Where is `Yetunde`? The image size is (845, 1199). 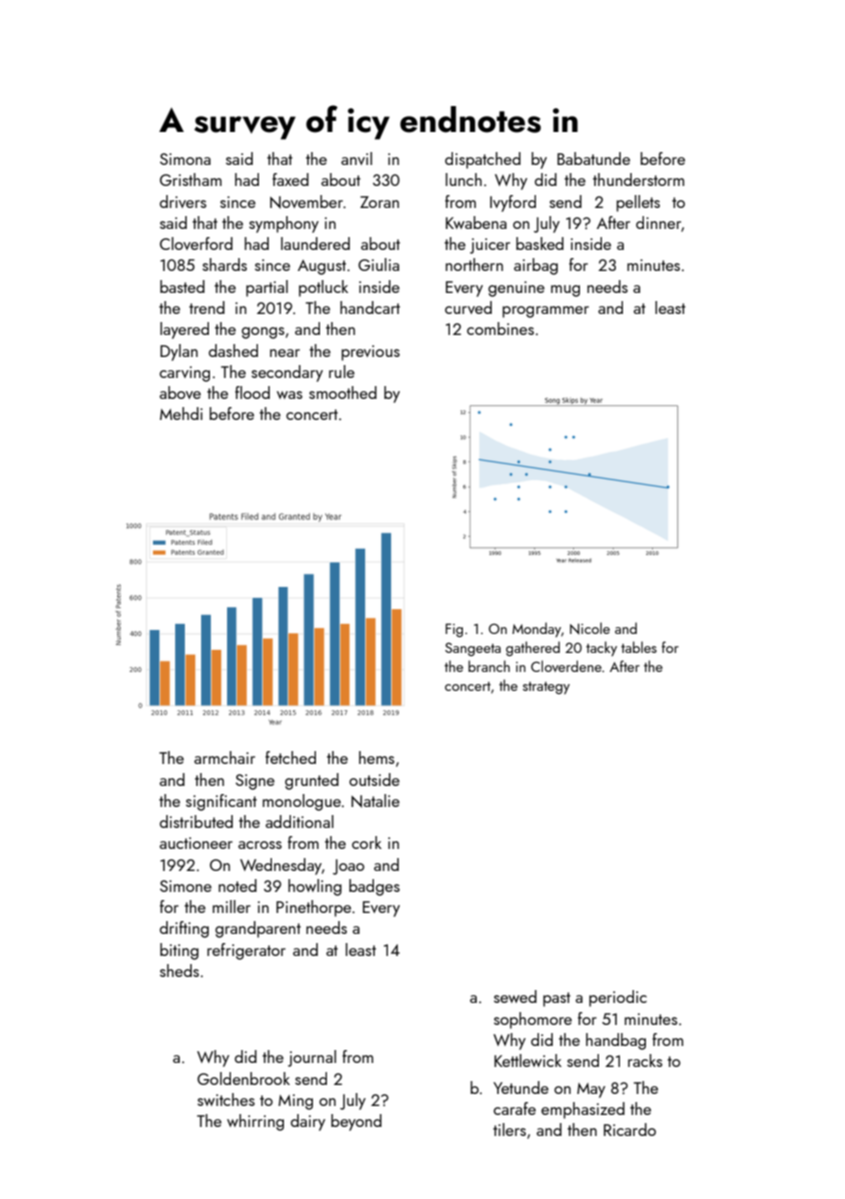
Yetunde is located at coordinates (521, 1087).
